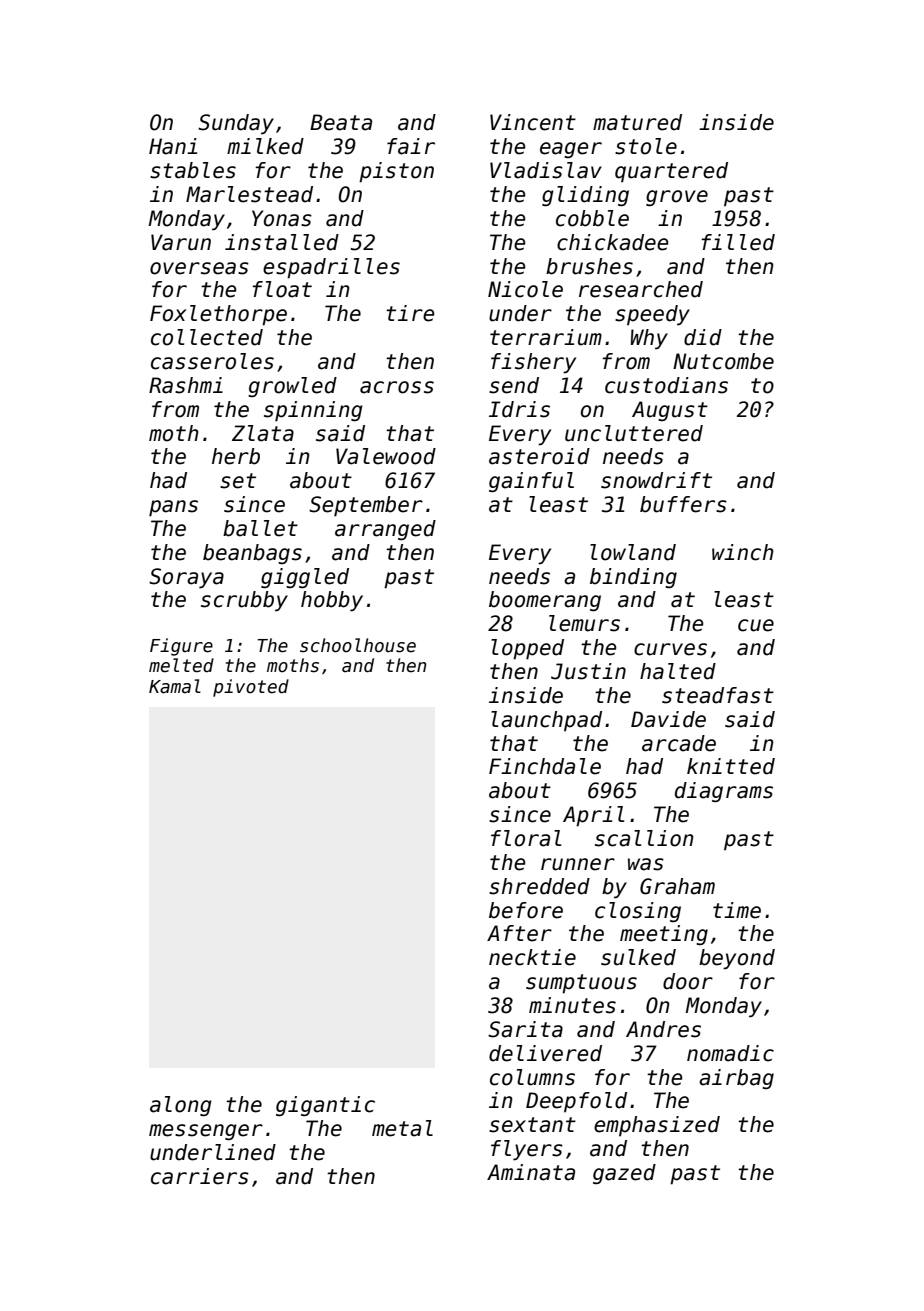 The height and width of the document is (1311, 924). I want to click on quartered, so click(671, 172).
